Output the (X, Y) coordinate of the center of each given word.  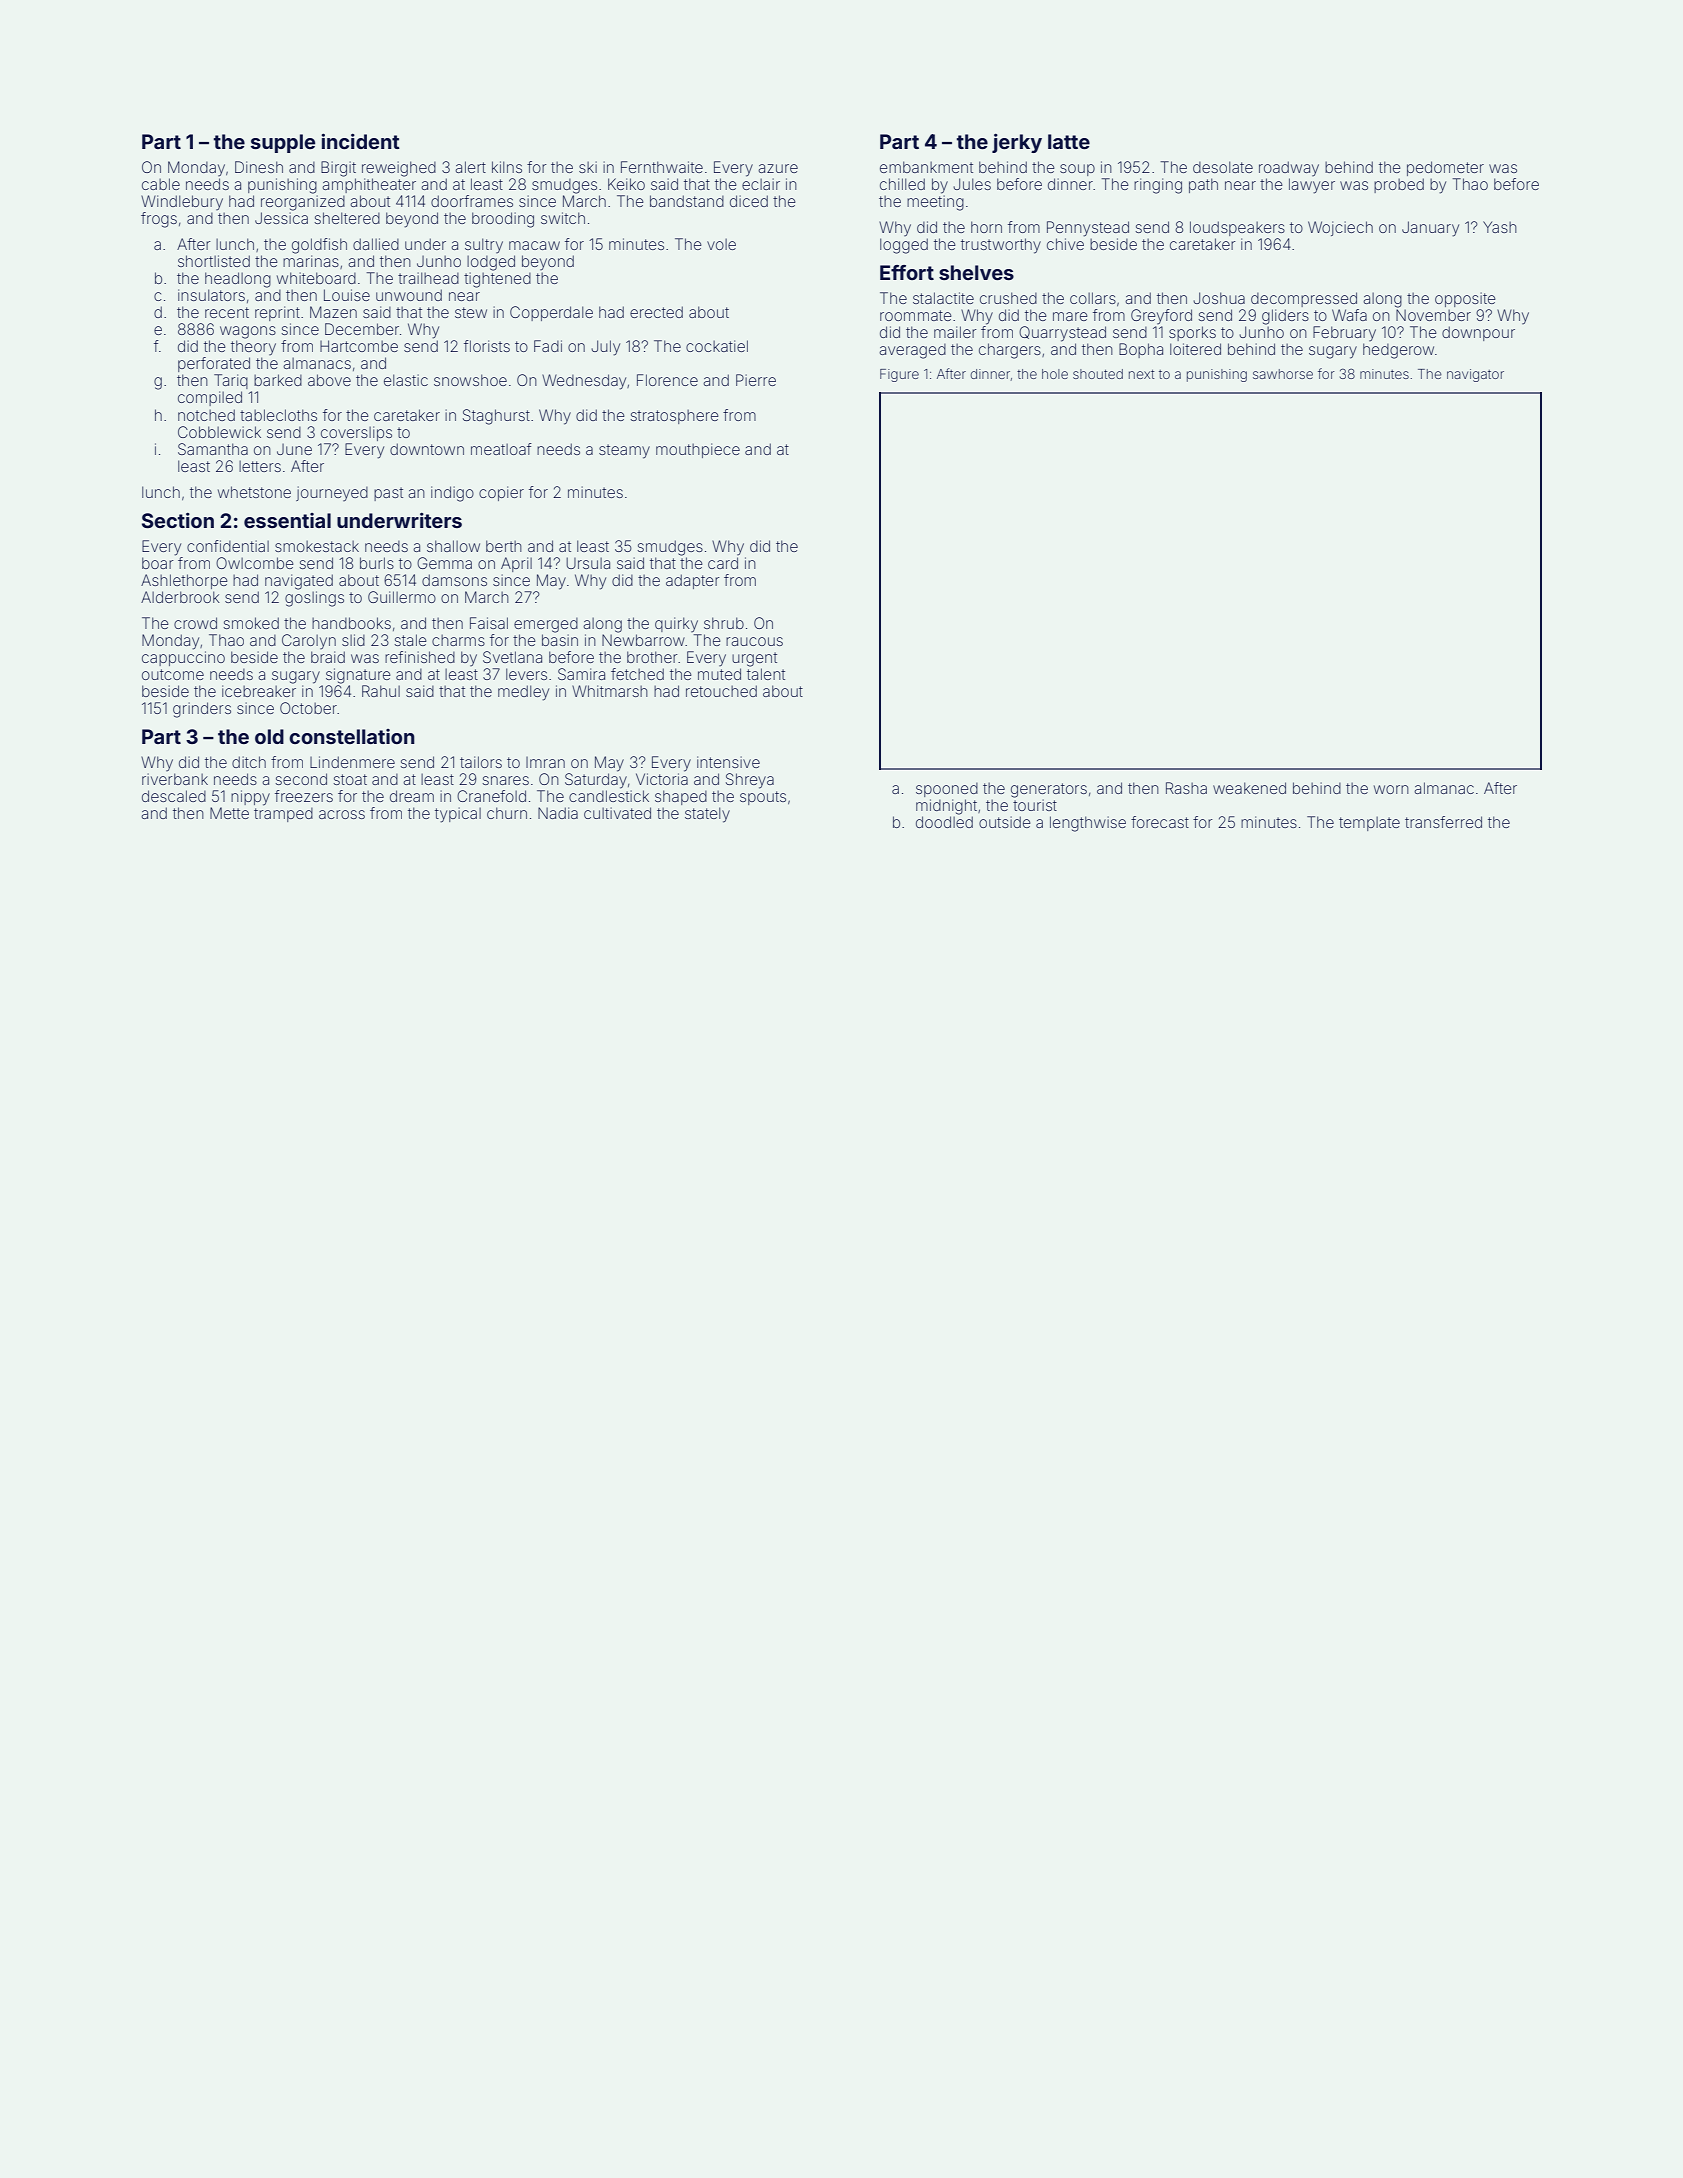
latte (1069, 141)
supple (283, 143)
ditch (249, 762)
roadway (1289, 168)
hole (1055, 374)
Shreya (750, 781)
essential (287, 520)
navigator (1475, 375)
